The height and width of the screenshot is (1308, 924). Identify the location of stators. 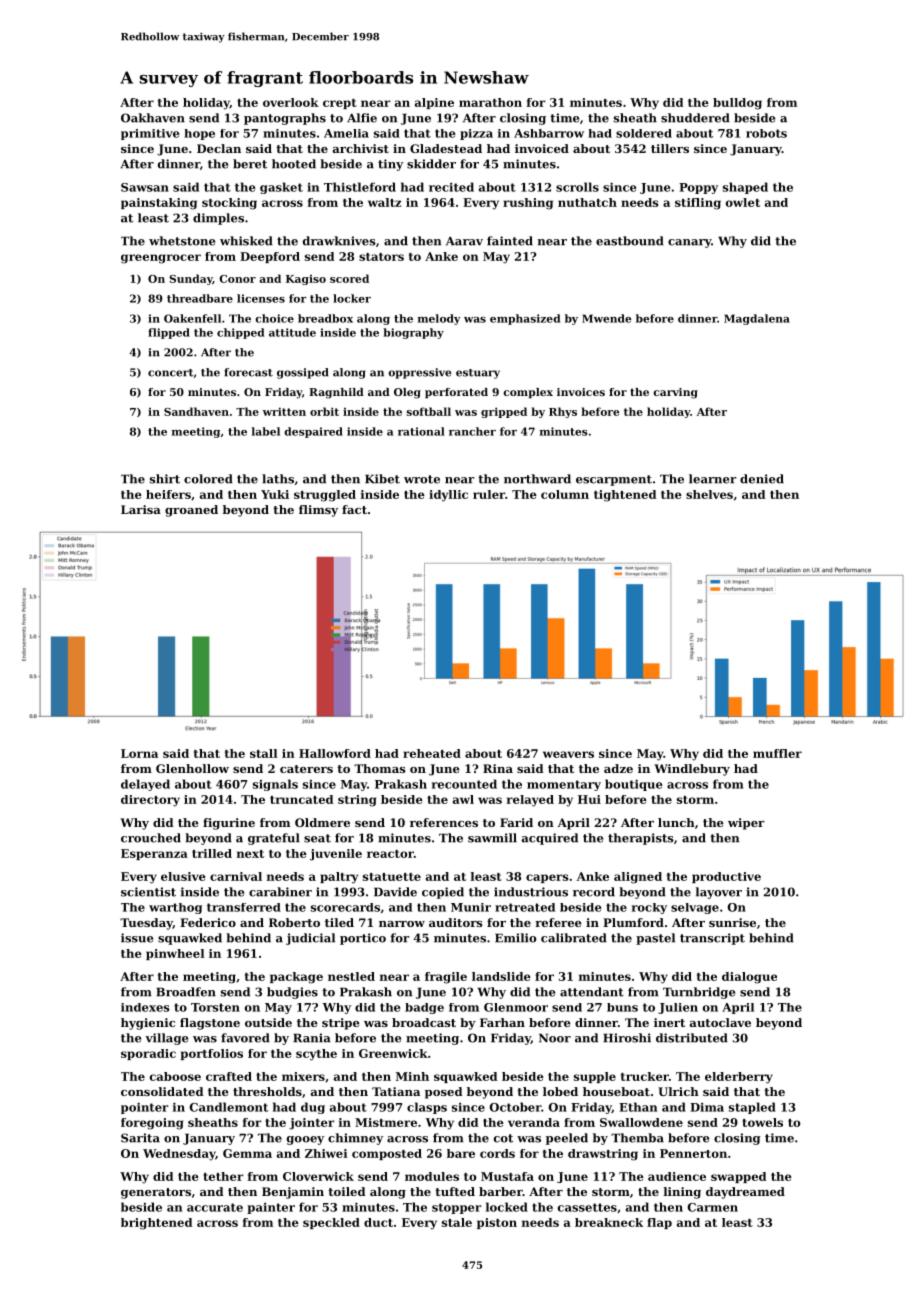
(381, 257).
